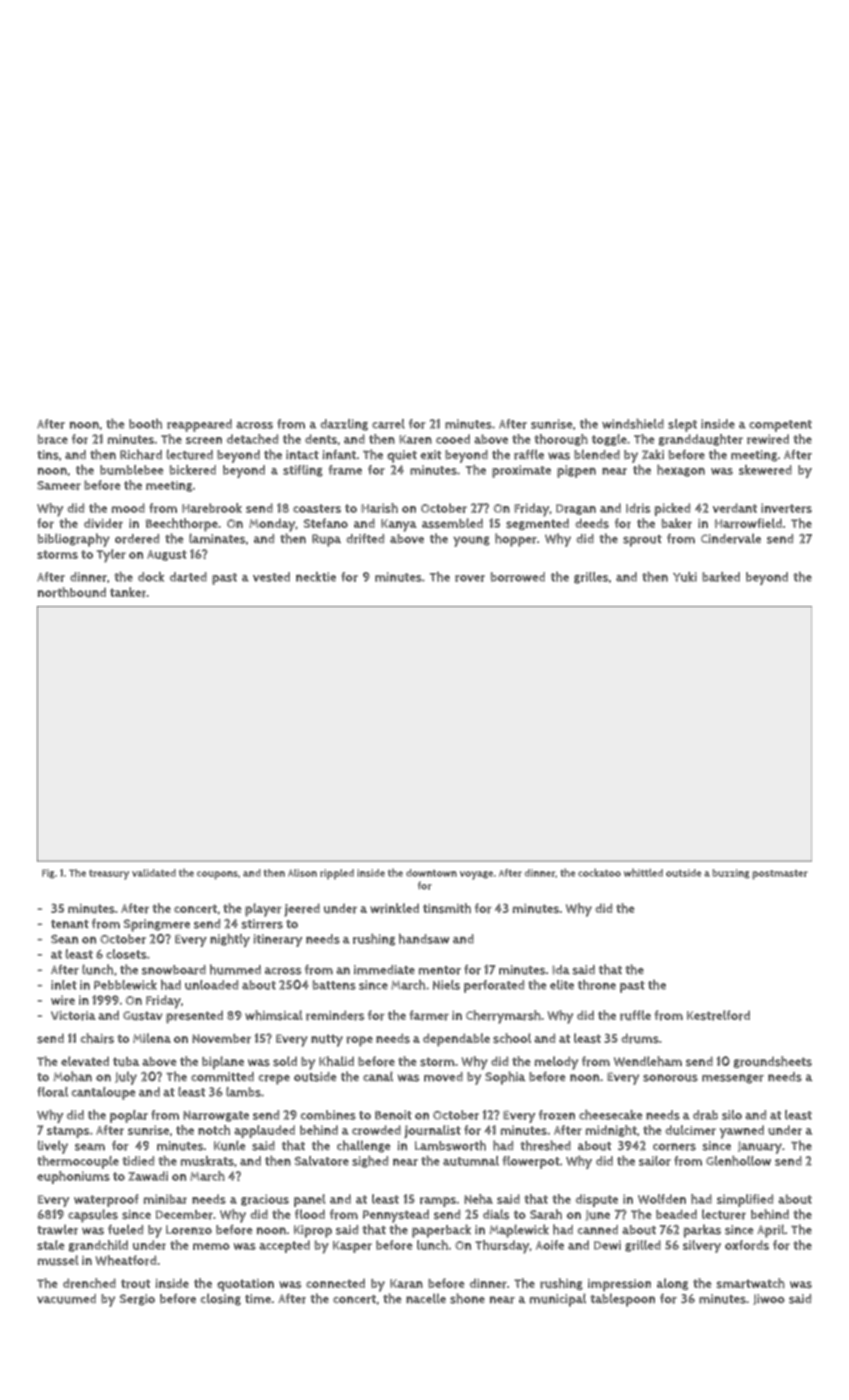 This page has width=849, height=1400. I want to click on cheesecake, so click(611, 1115).
